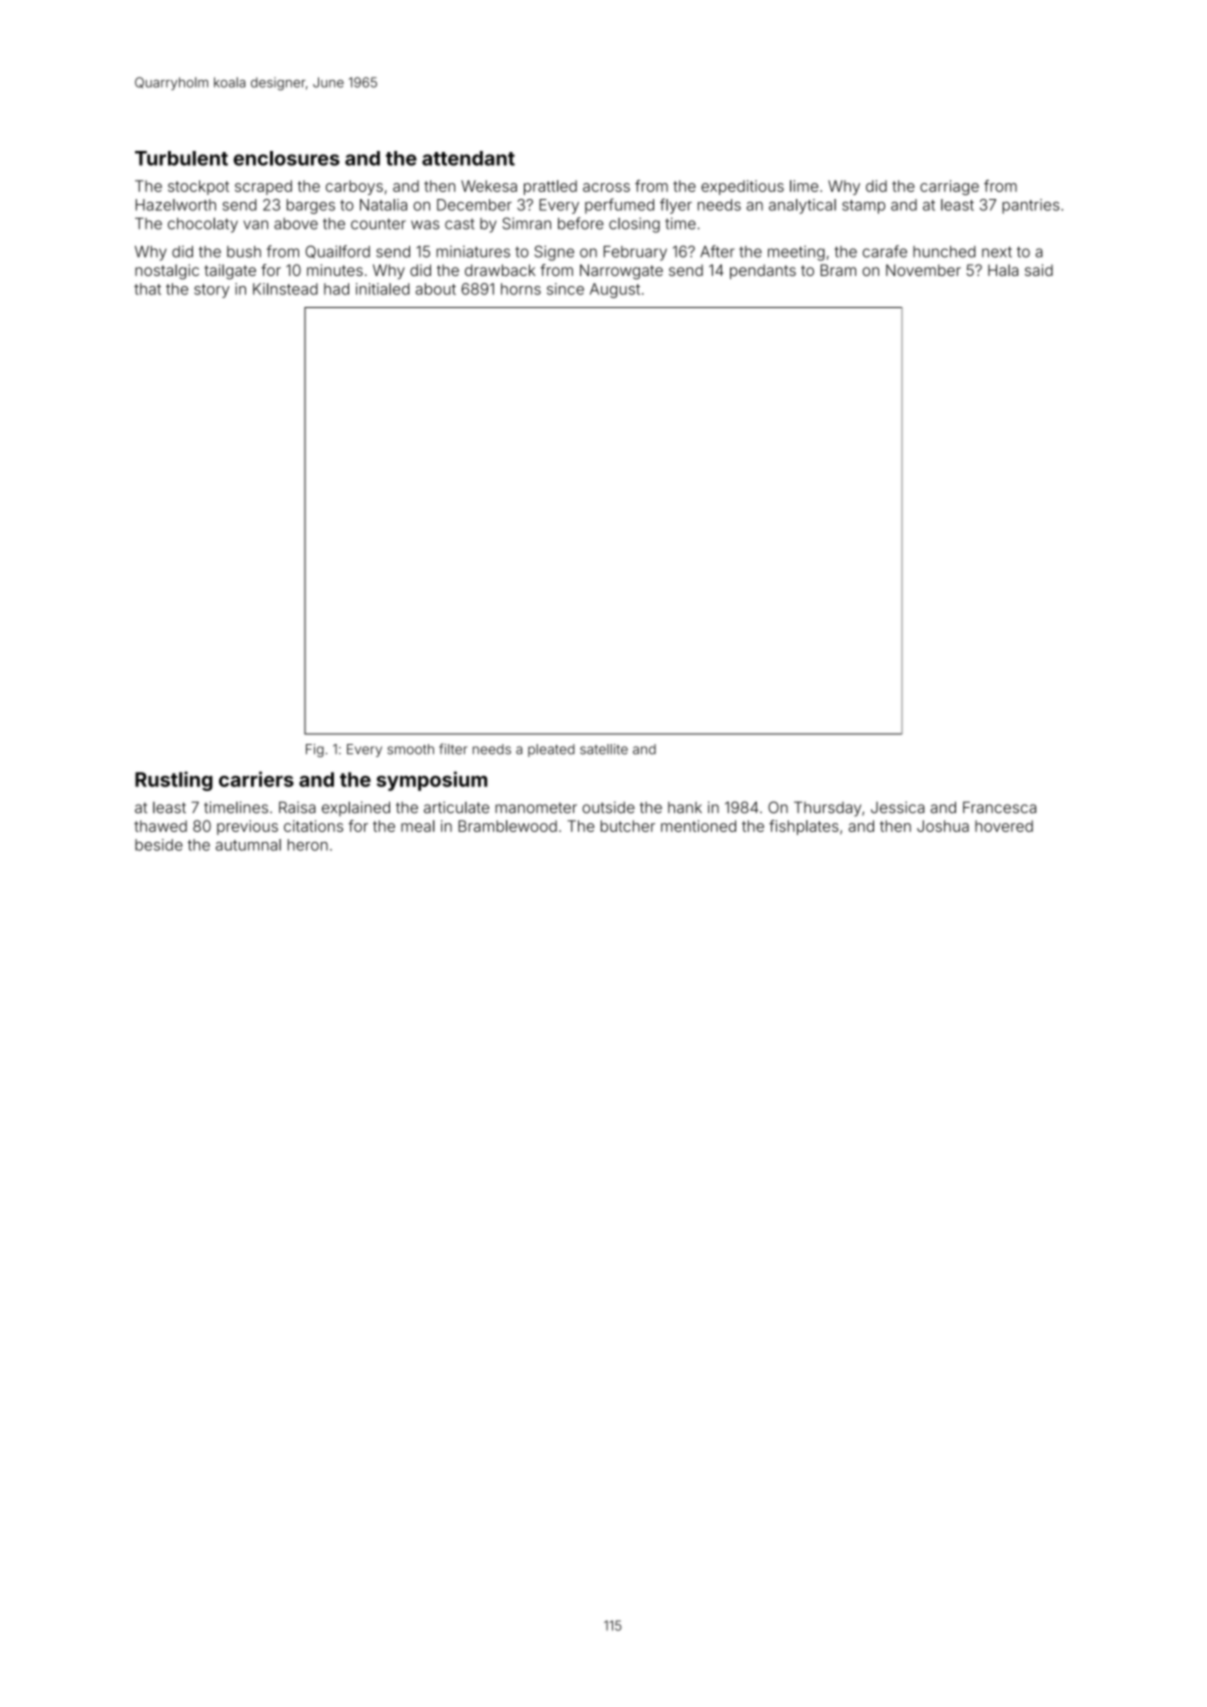 This page has height=1707, width=1207. What do you see at coordinates (336, 289) in the page?
I see `had` at bounding box center [336, 289].
